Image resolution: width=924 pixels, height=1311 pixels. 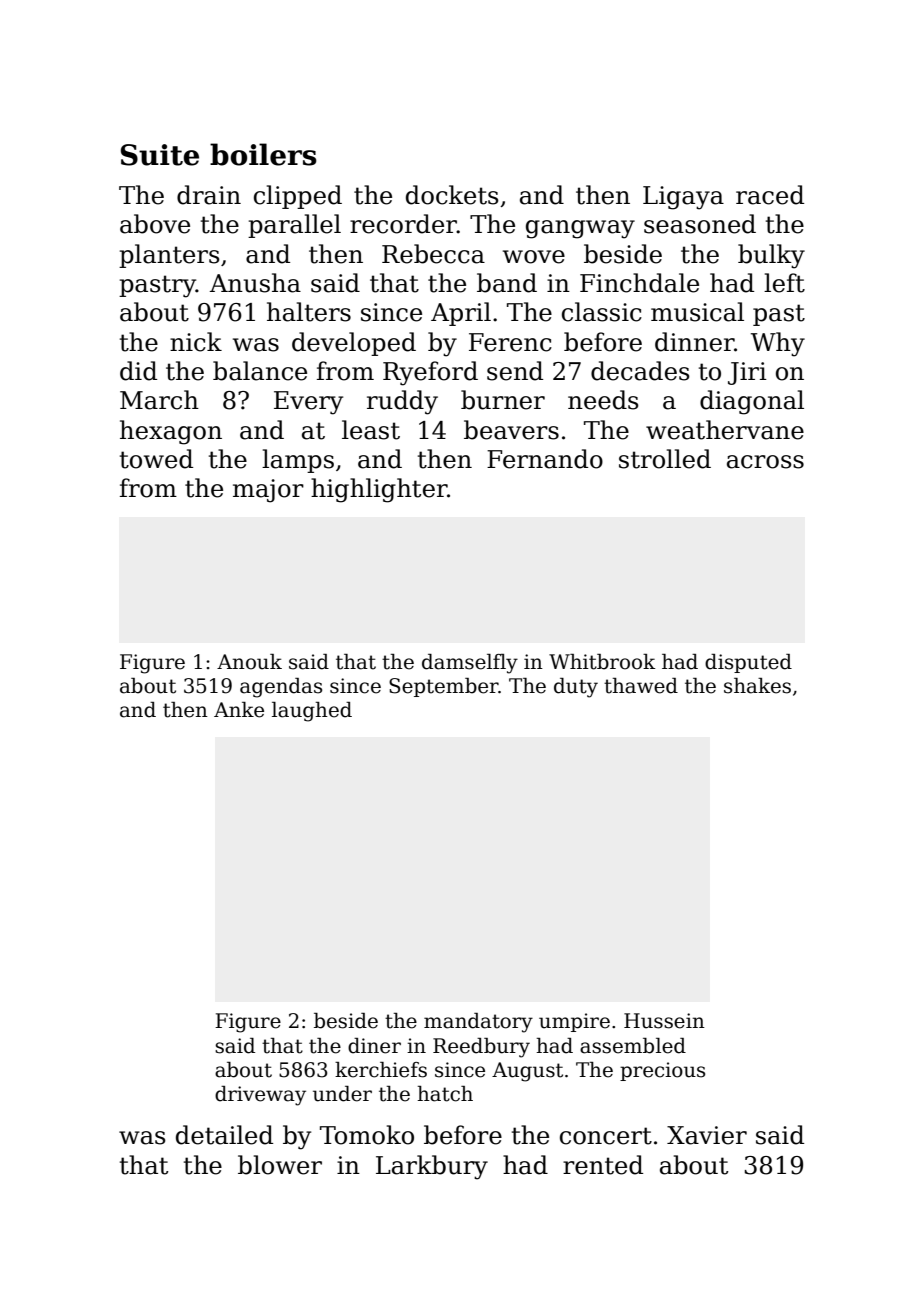 What do you see at coordinates (155, 224) in the page?
I see `above` at bounding box center [155, 224].
